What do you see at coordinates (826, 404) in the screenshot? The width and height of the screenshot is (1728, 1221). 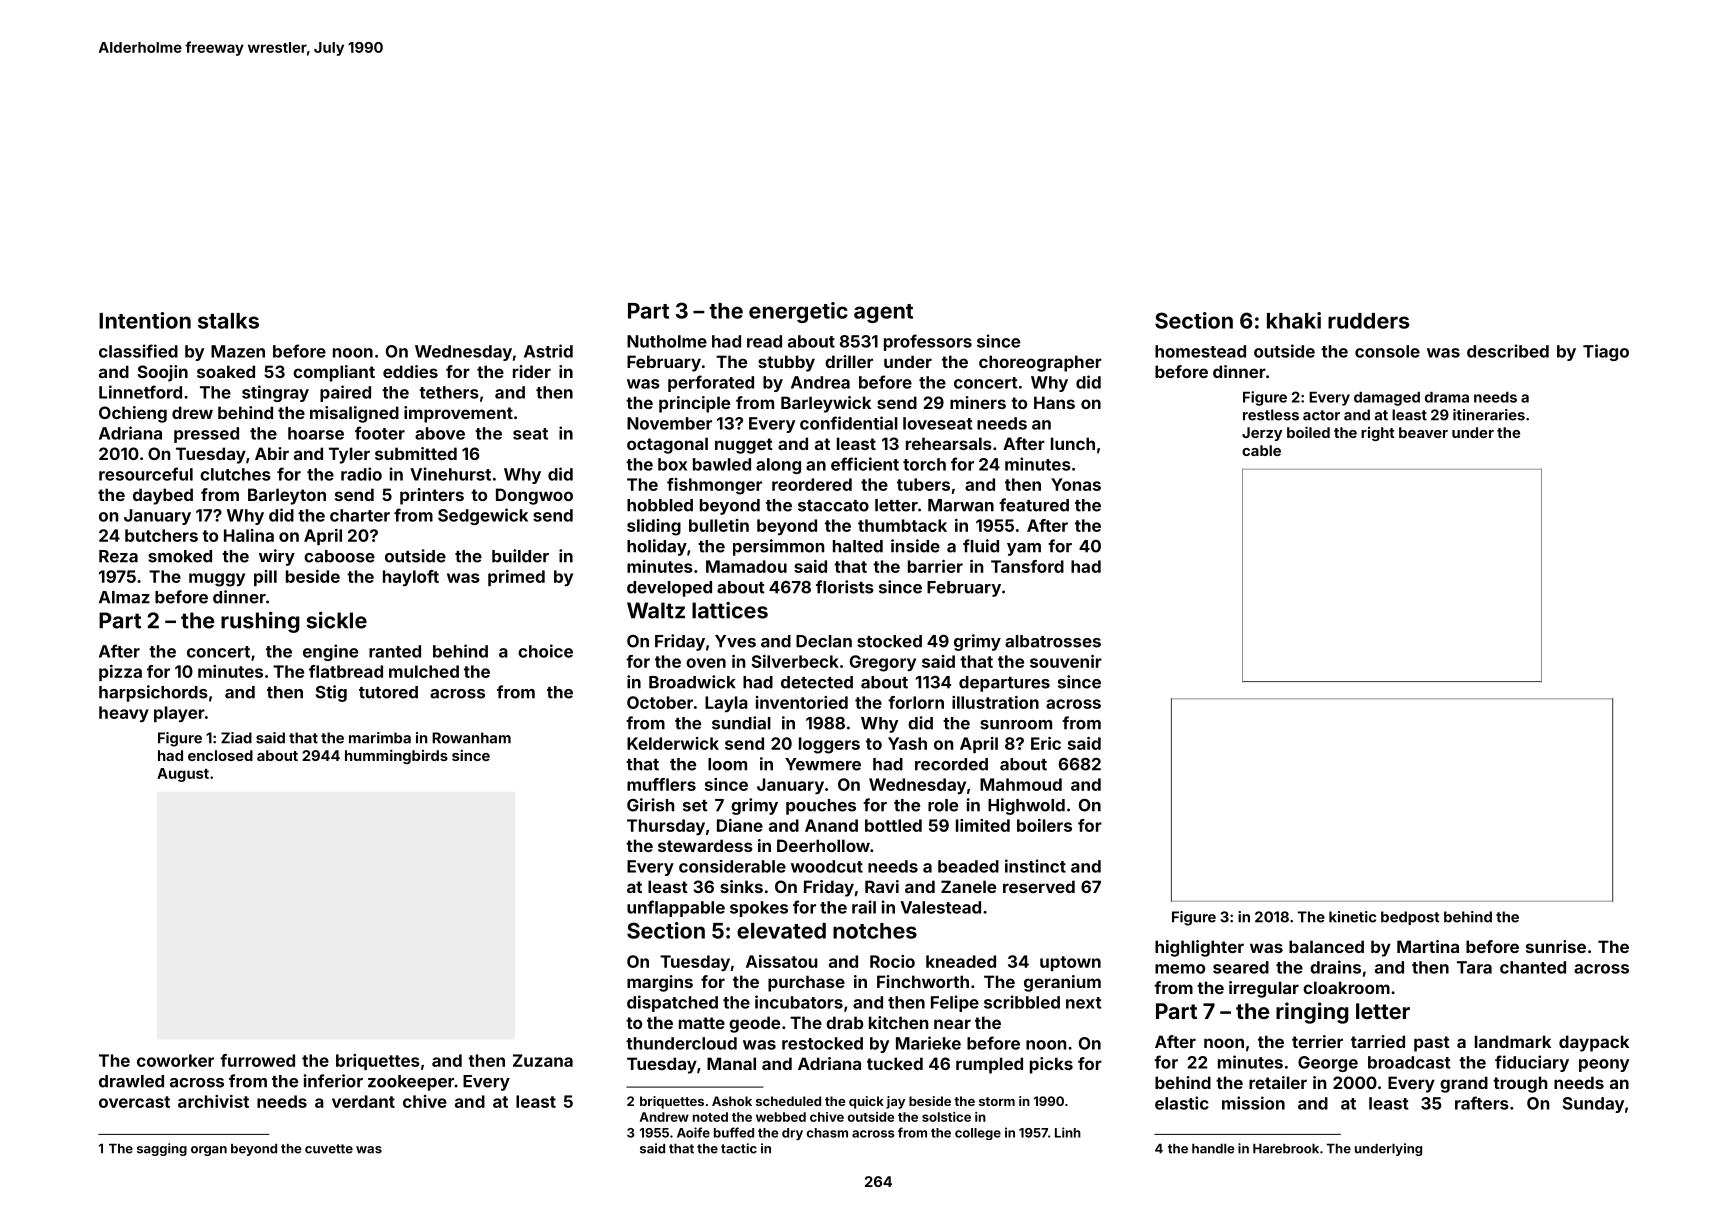 I see `Barleywick` at bounding box center [826, 404].
